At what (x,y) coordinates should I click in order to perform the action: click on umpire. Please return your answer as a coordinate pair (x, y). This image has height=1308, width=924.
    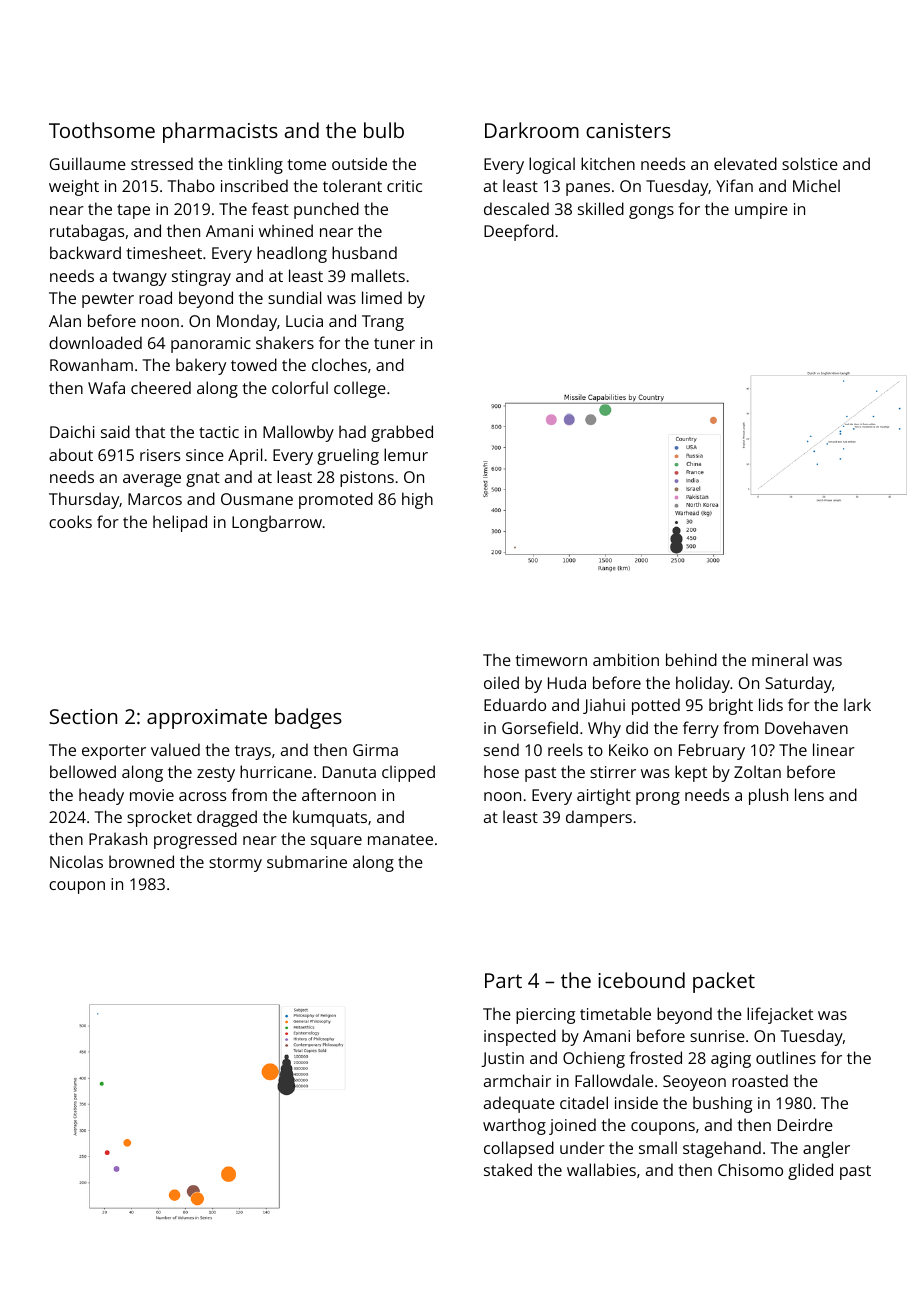
    Looking at the image, I should click on (761, 211).
